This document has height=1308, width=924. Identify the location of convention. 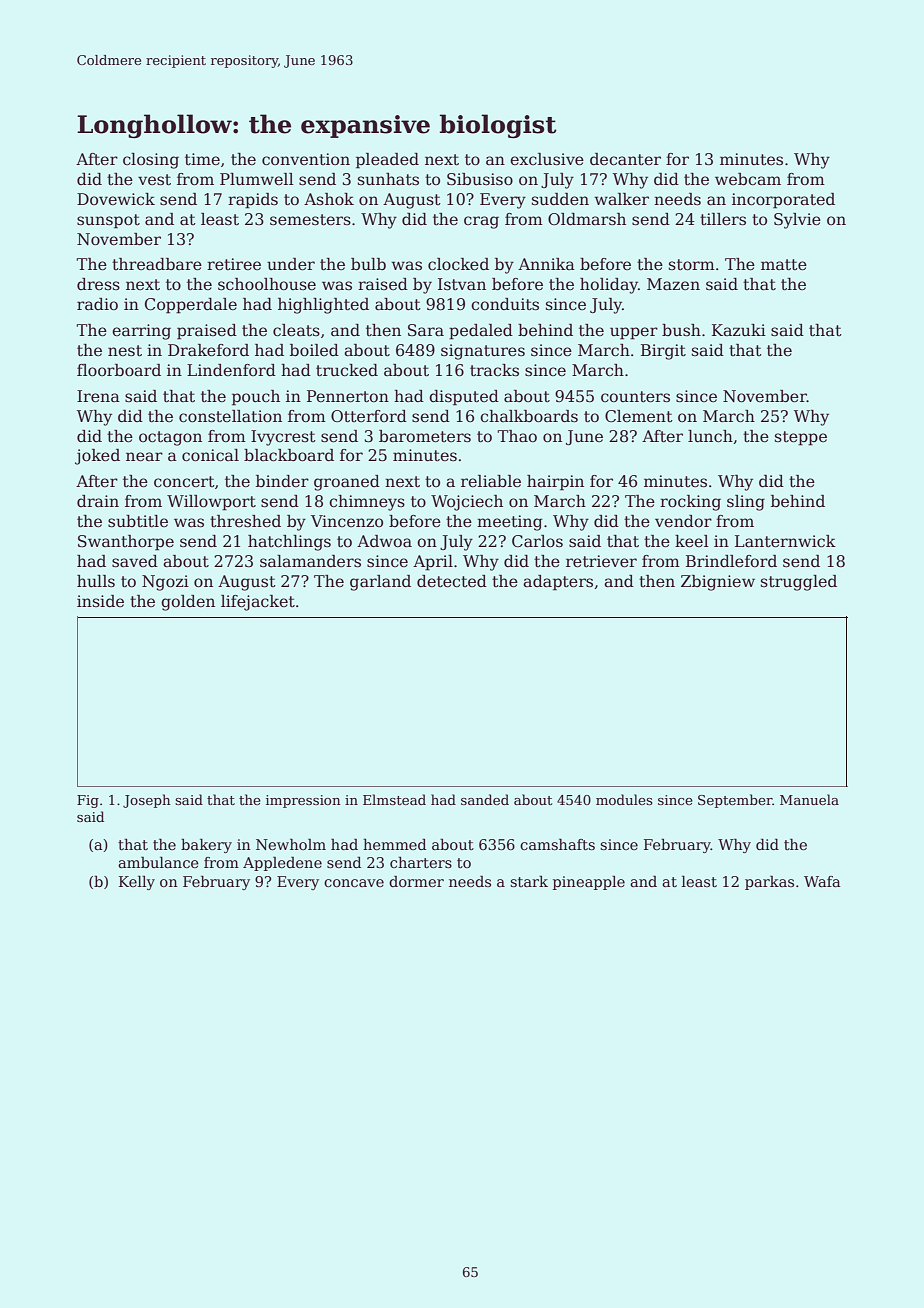
(306, 159).
